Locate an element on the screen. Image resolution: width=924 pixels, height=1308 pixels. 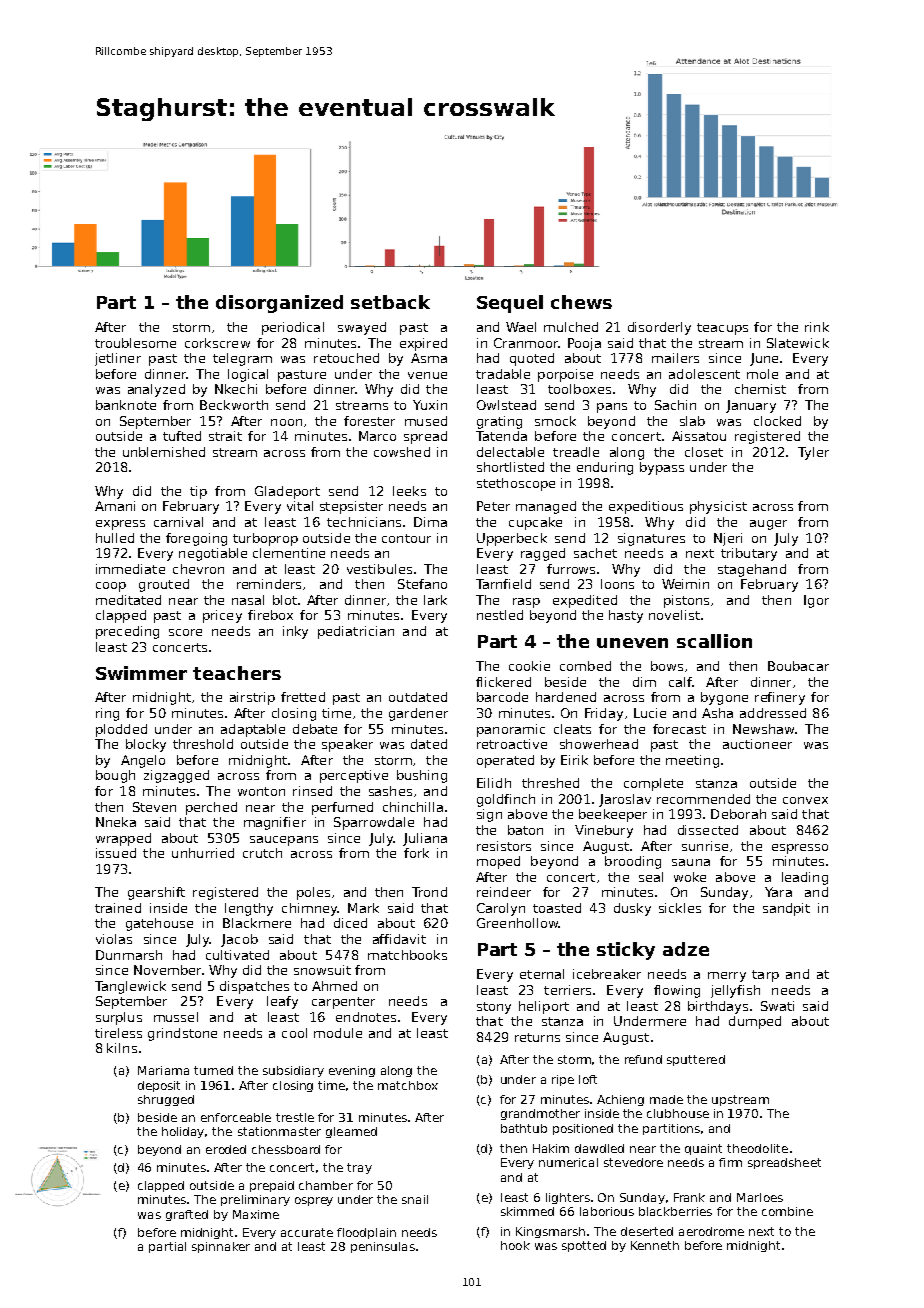
Tyler is located at coordinates (813, 453).
